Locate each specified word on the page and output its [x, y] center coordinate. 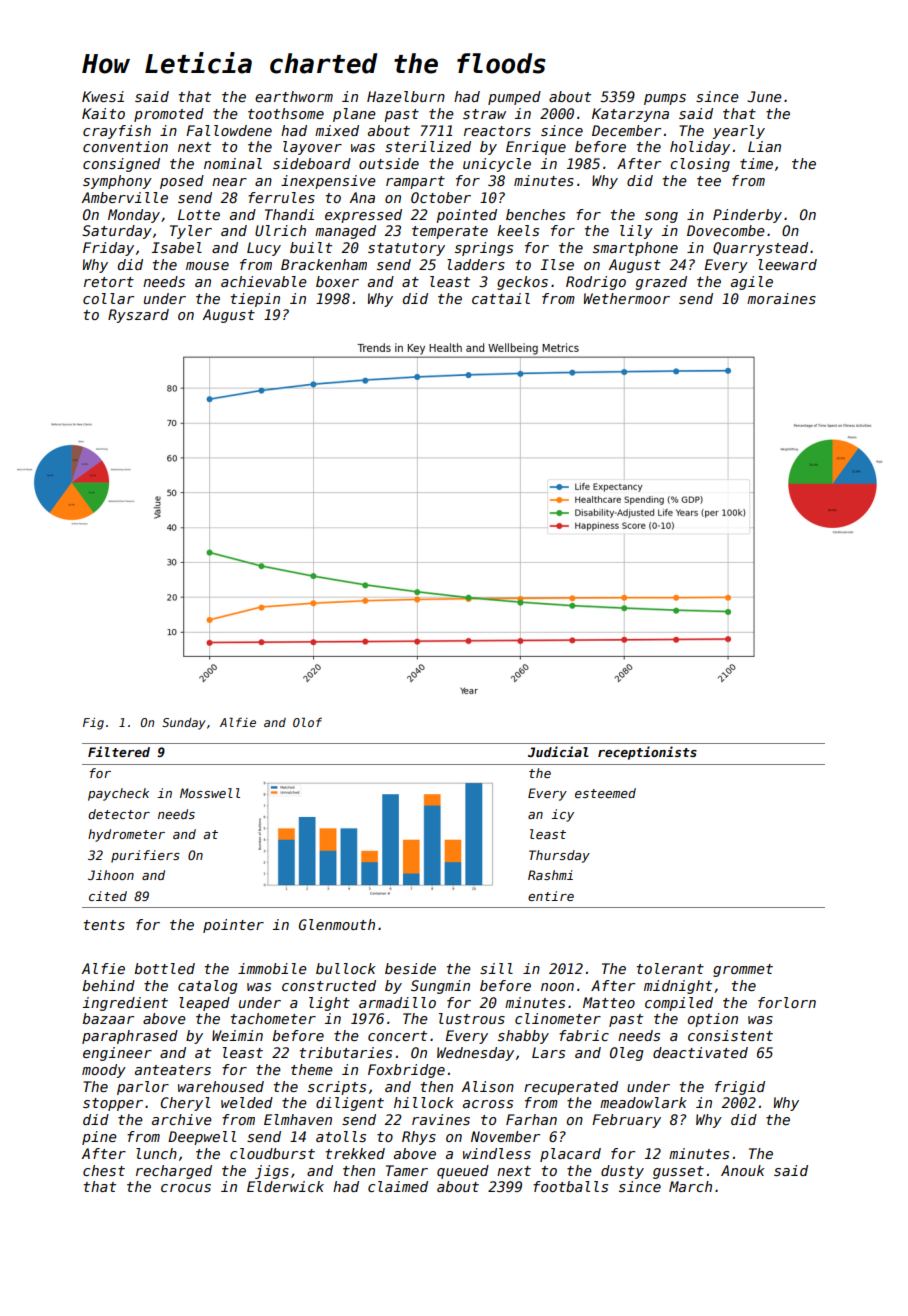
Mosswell [210, 793]
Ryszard [138, 316]
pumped [514, 98]
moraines [781, 298]
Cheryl [185, 1104]
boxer [337, 281]
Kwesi [103, 96]
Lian [764, 146]
